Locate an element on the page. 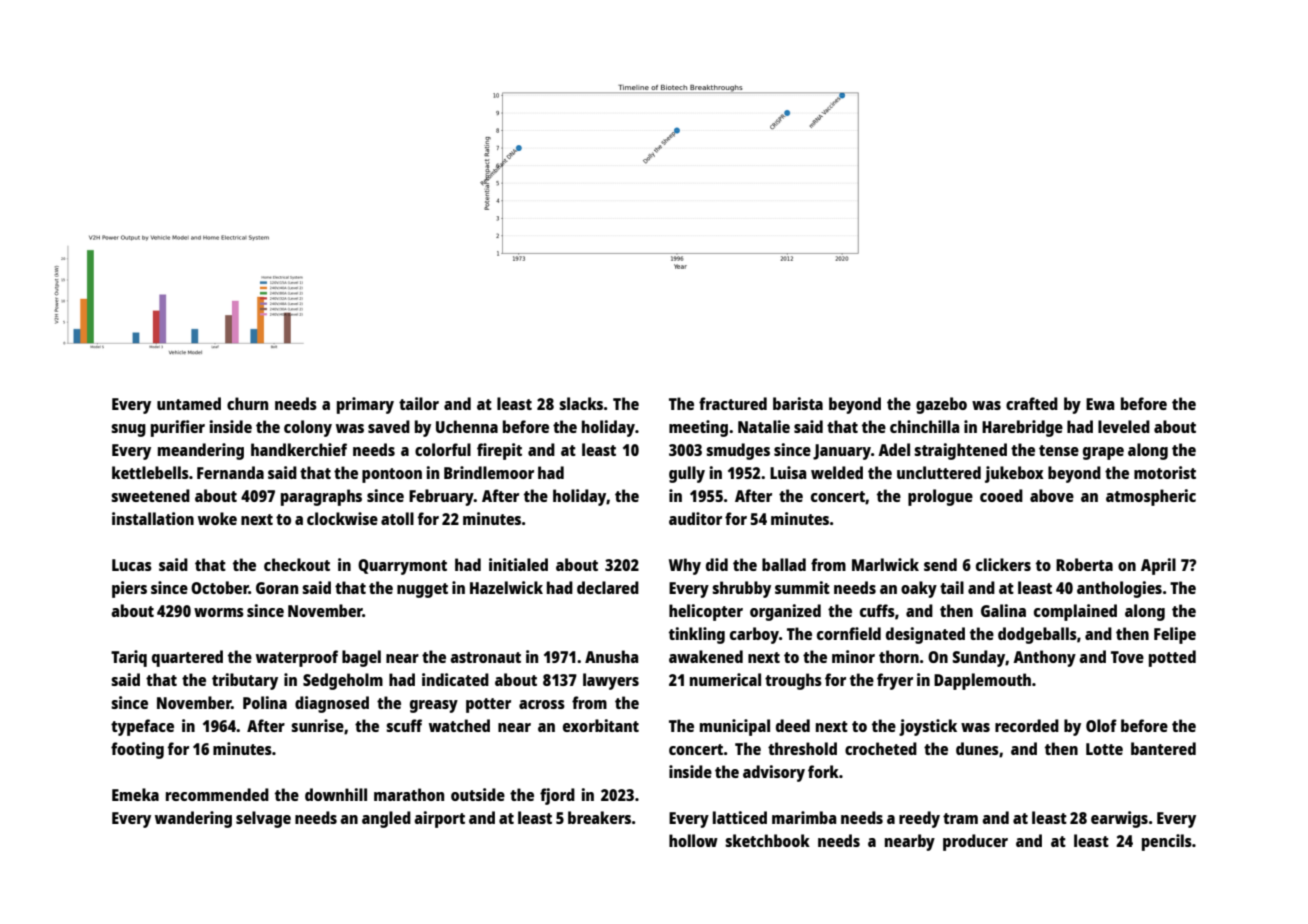 This document has height=924, width=1308. troughs is located at coordinates (793, 681).
